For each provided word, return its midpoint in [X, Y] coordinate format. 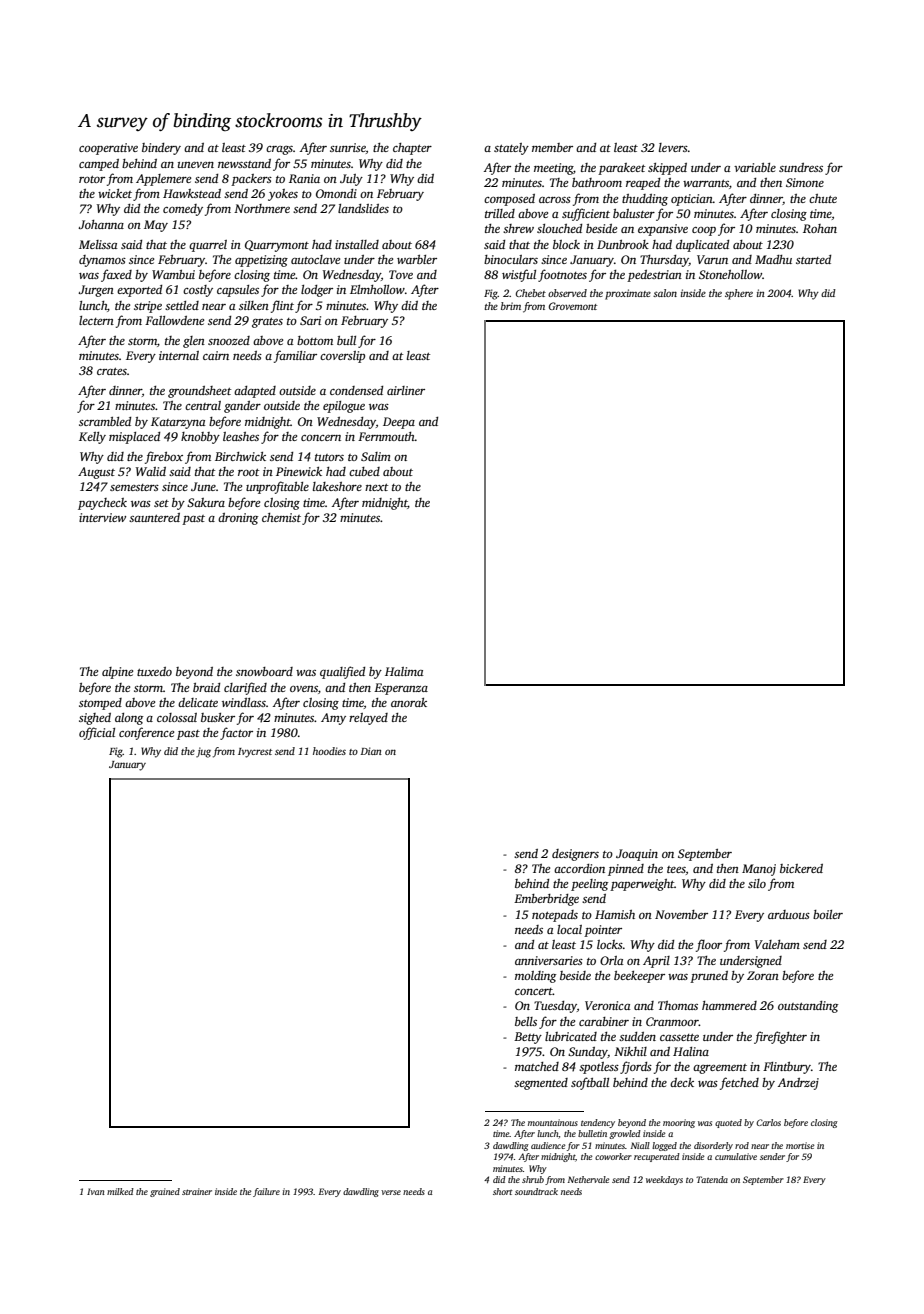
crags [279, 150]
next [376, 487]
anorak [409, 702]
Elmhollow [377, 289]
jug [203, 752]
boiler [828, 914]
